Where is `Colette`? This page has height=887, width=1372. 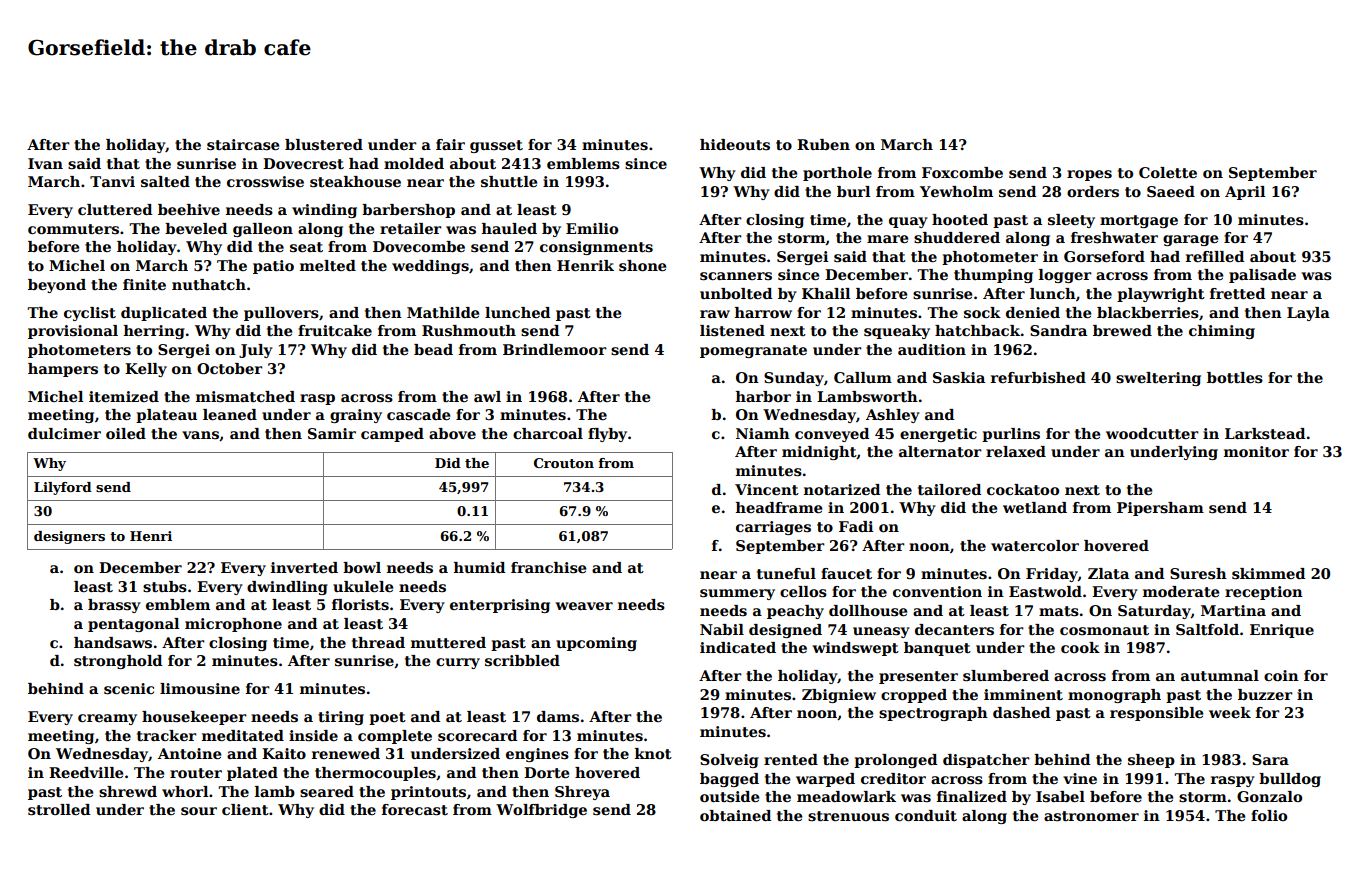 Colette is located at coordinates (1168, 172).
